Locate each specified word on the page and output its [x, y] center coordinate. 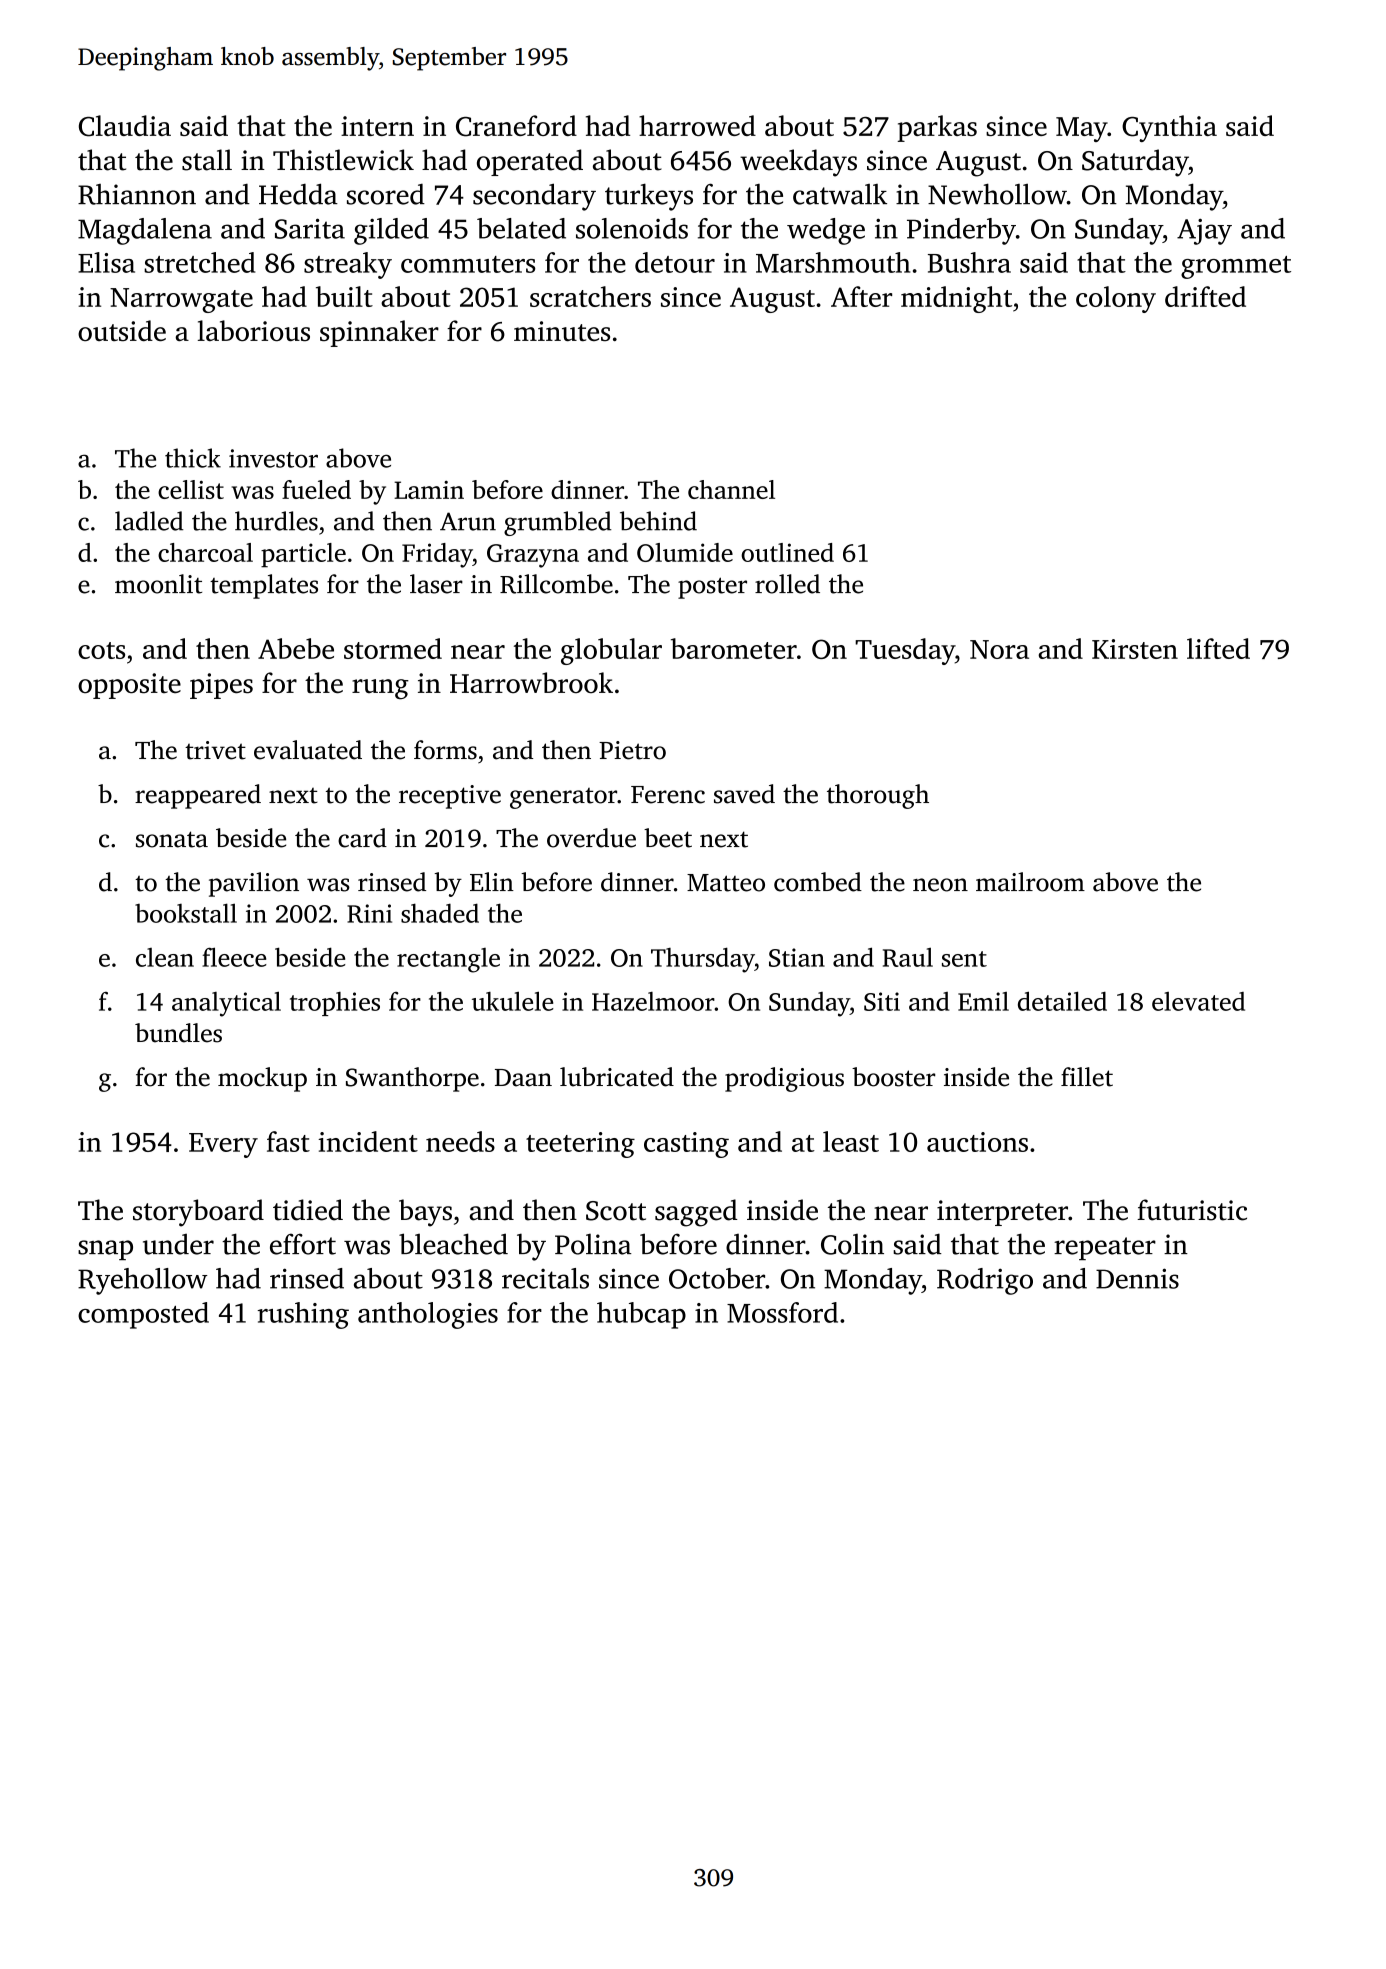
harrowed [697, 125]
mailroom [1030, 882]
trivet [215, 750]
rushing [303, 1315]
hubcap [641, 1315]
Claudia [125, 126]
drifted [1205, 296]
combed [818, 882]
